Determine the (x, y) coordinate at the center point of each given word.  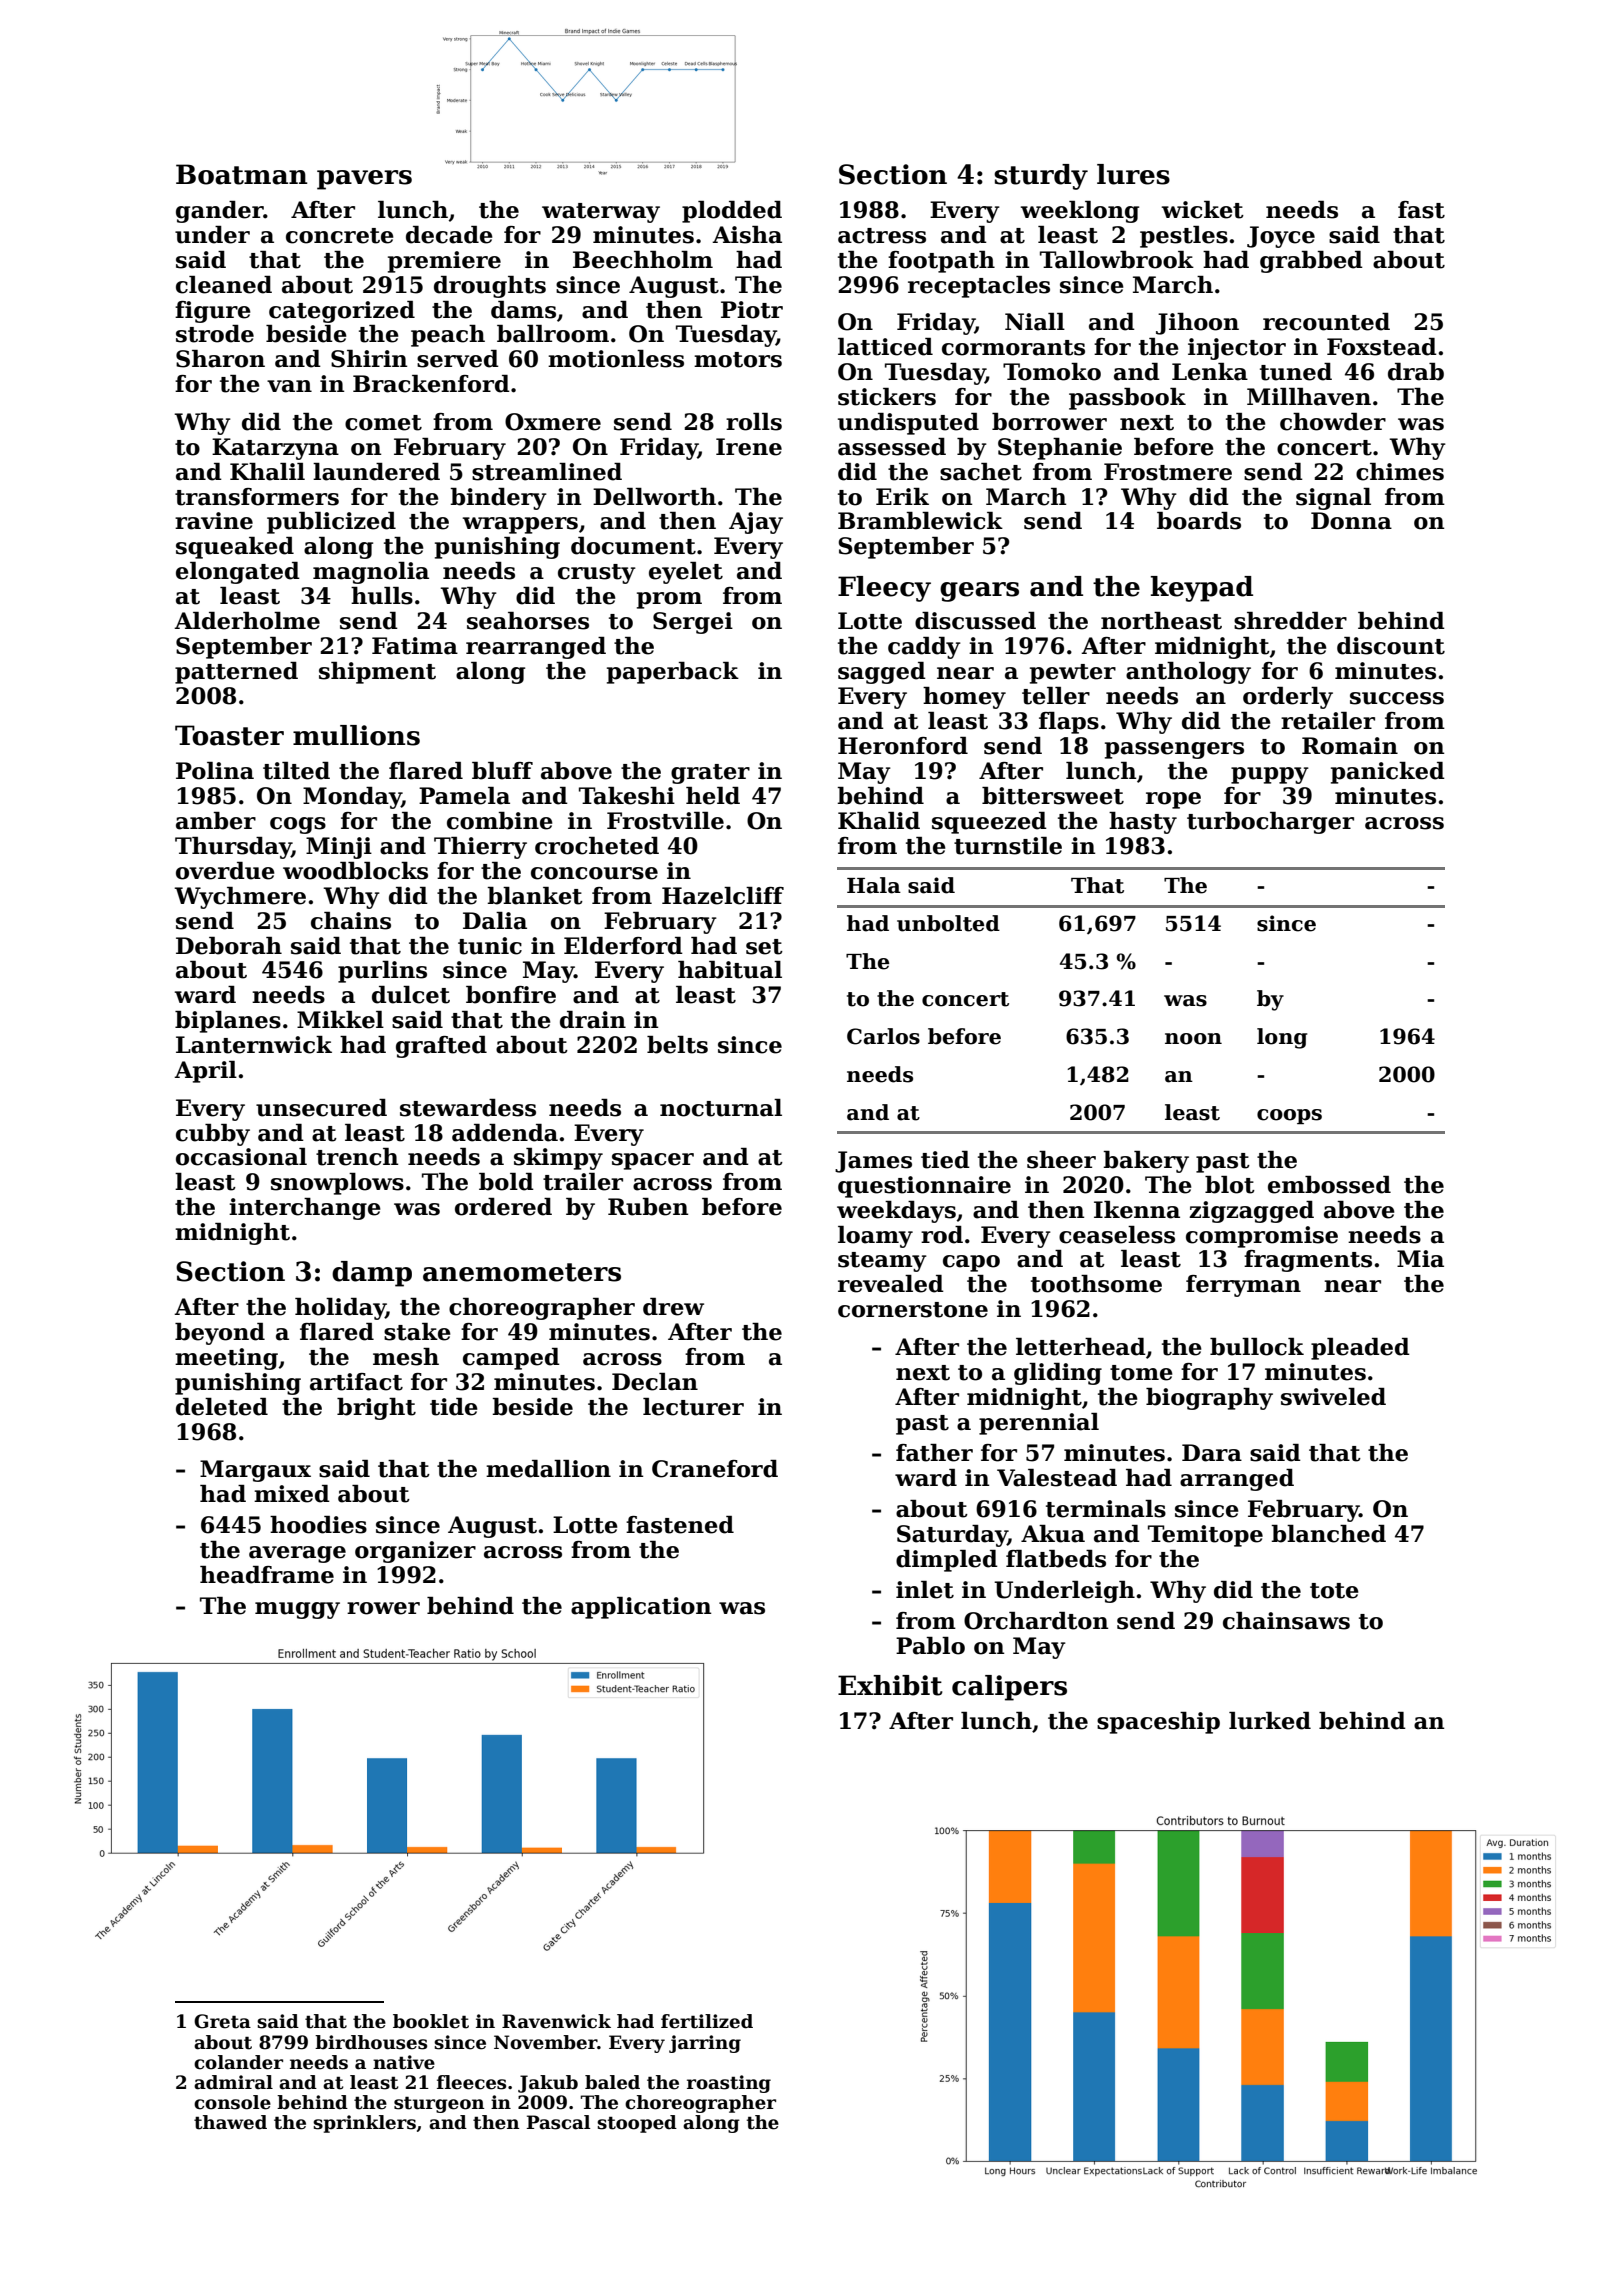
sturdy (1041, 177)
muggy (297, 1610)
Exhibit (890, 1685)
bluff (502, 771)
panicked (1388, 773)
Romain (1350, 746)
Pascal (558, 2122)
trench (357, 1157)
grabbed (1311, 262)
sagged (882, 673)
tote (1334, 1591)
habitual (730, 970)
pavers (364, 180)
